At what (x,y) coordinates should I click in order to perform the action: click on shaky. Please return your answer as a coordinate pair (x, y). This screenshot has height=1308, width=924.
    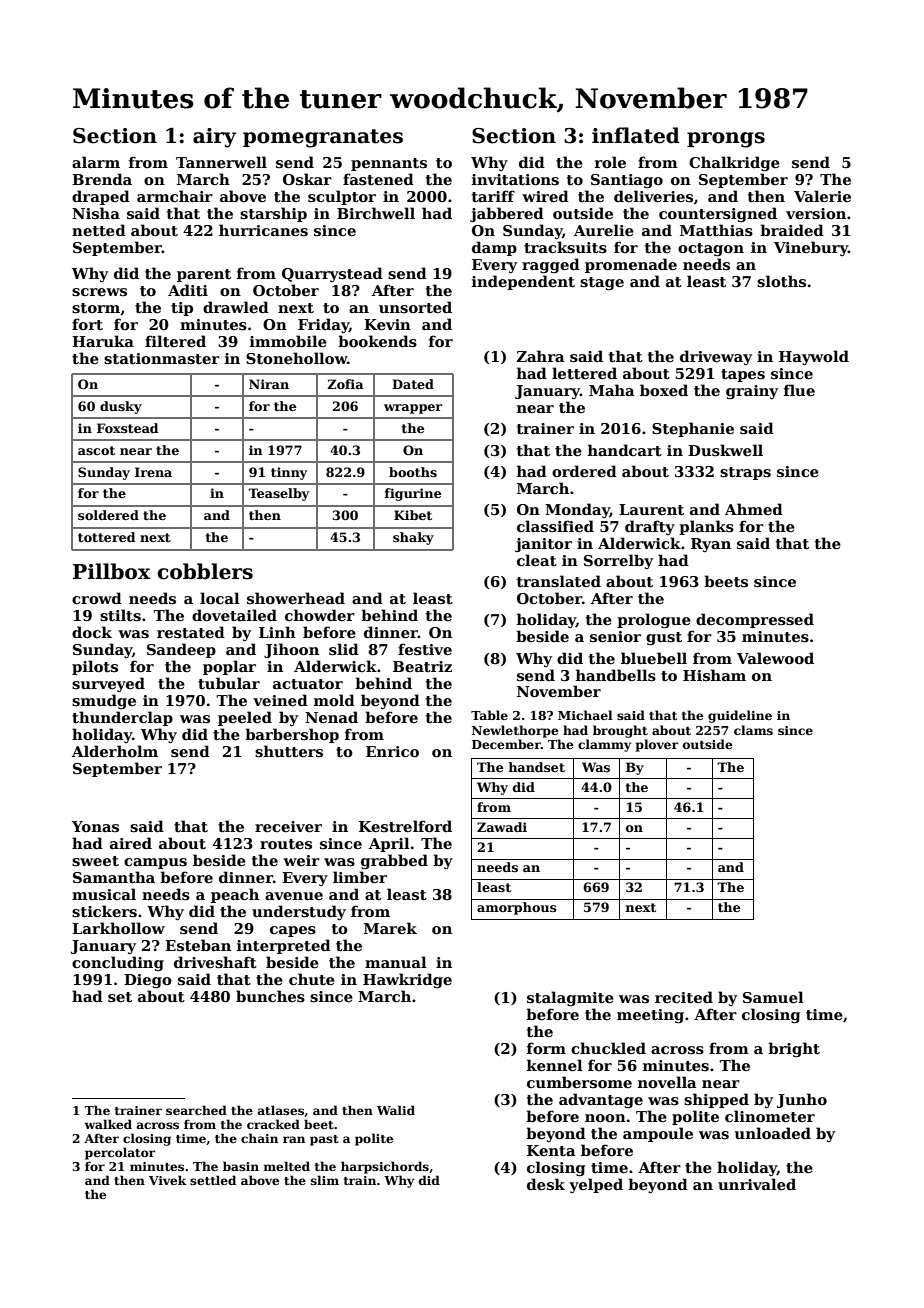
    Looking at the image, I should click on (413, 538).
